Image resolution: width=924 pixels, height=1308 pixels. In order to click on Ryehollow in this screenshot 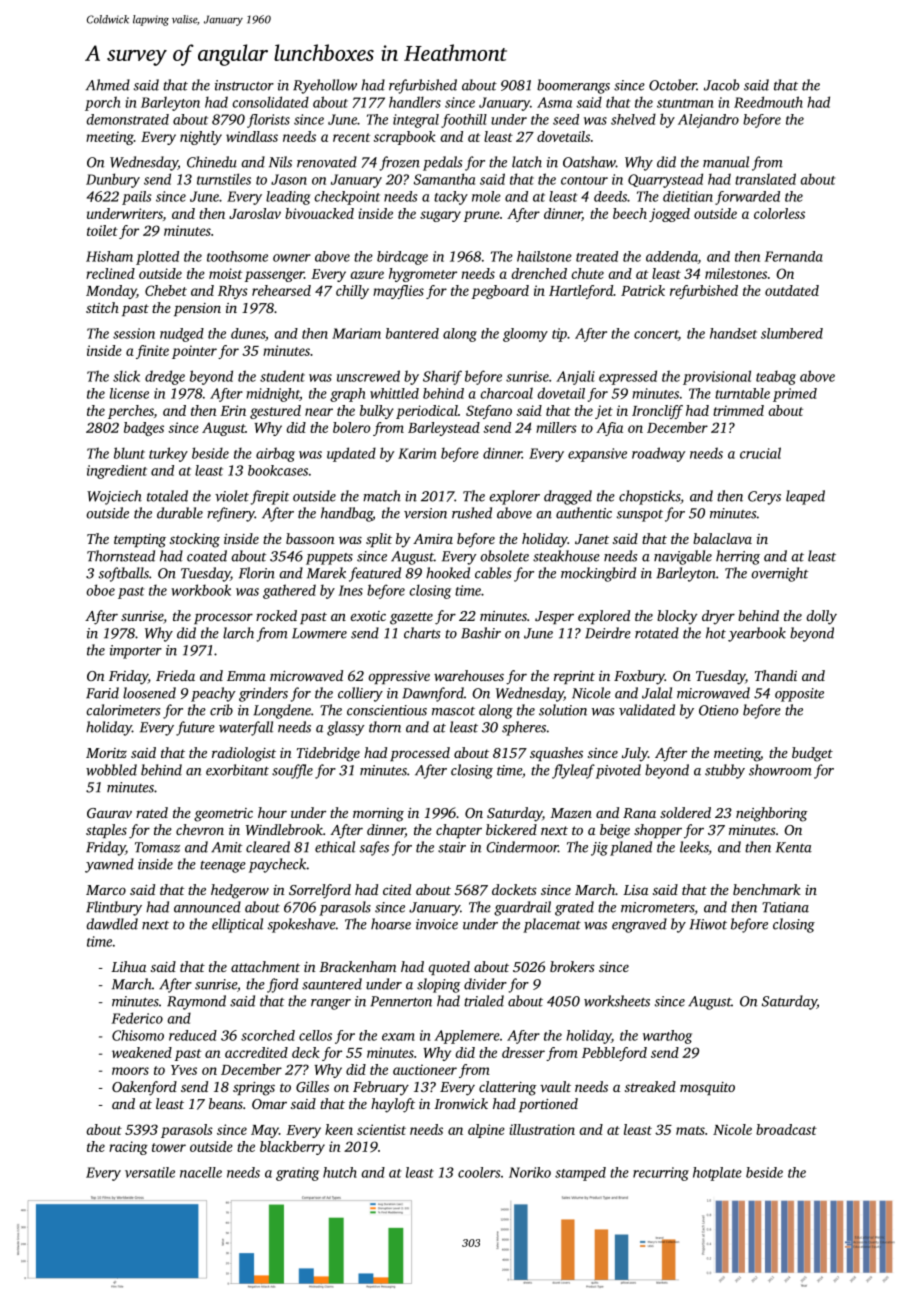, I will do `click(325, 86)`.
